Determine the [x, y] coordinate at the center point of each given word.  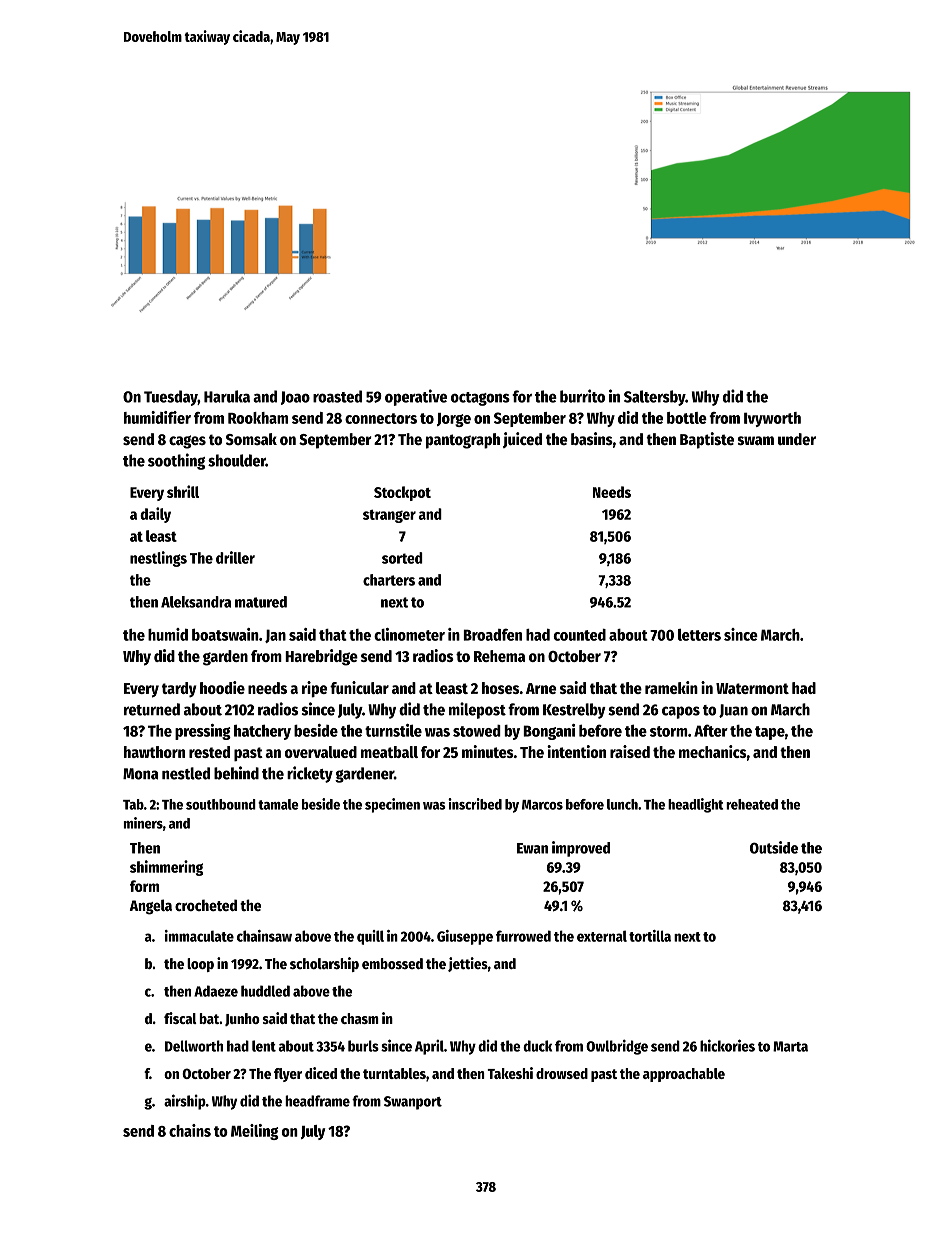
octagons [480, 399]
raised [630, 751]
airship [185, 1102]
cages [187, 442]
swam [756, 440]
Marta [790, 1046]
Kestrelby [574, 711]
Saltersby [654, 398]
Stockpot [402, 493]
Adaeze [216, 991]
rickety [310, 774]
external [602, 936]
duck [537, 1046]
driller [235, 557]
